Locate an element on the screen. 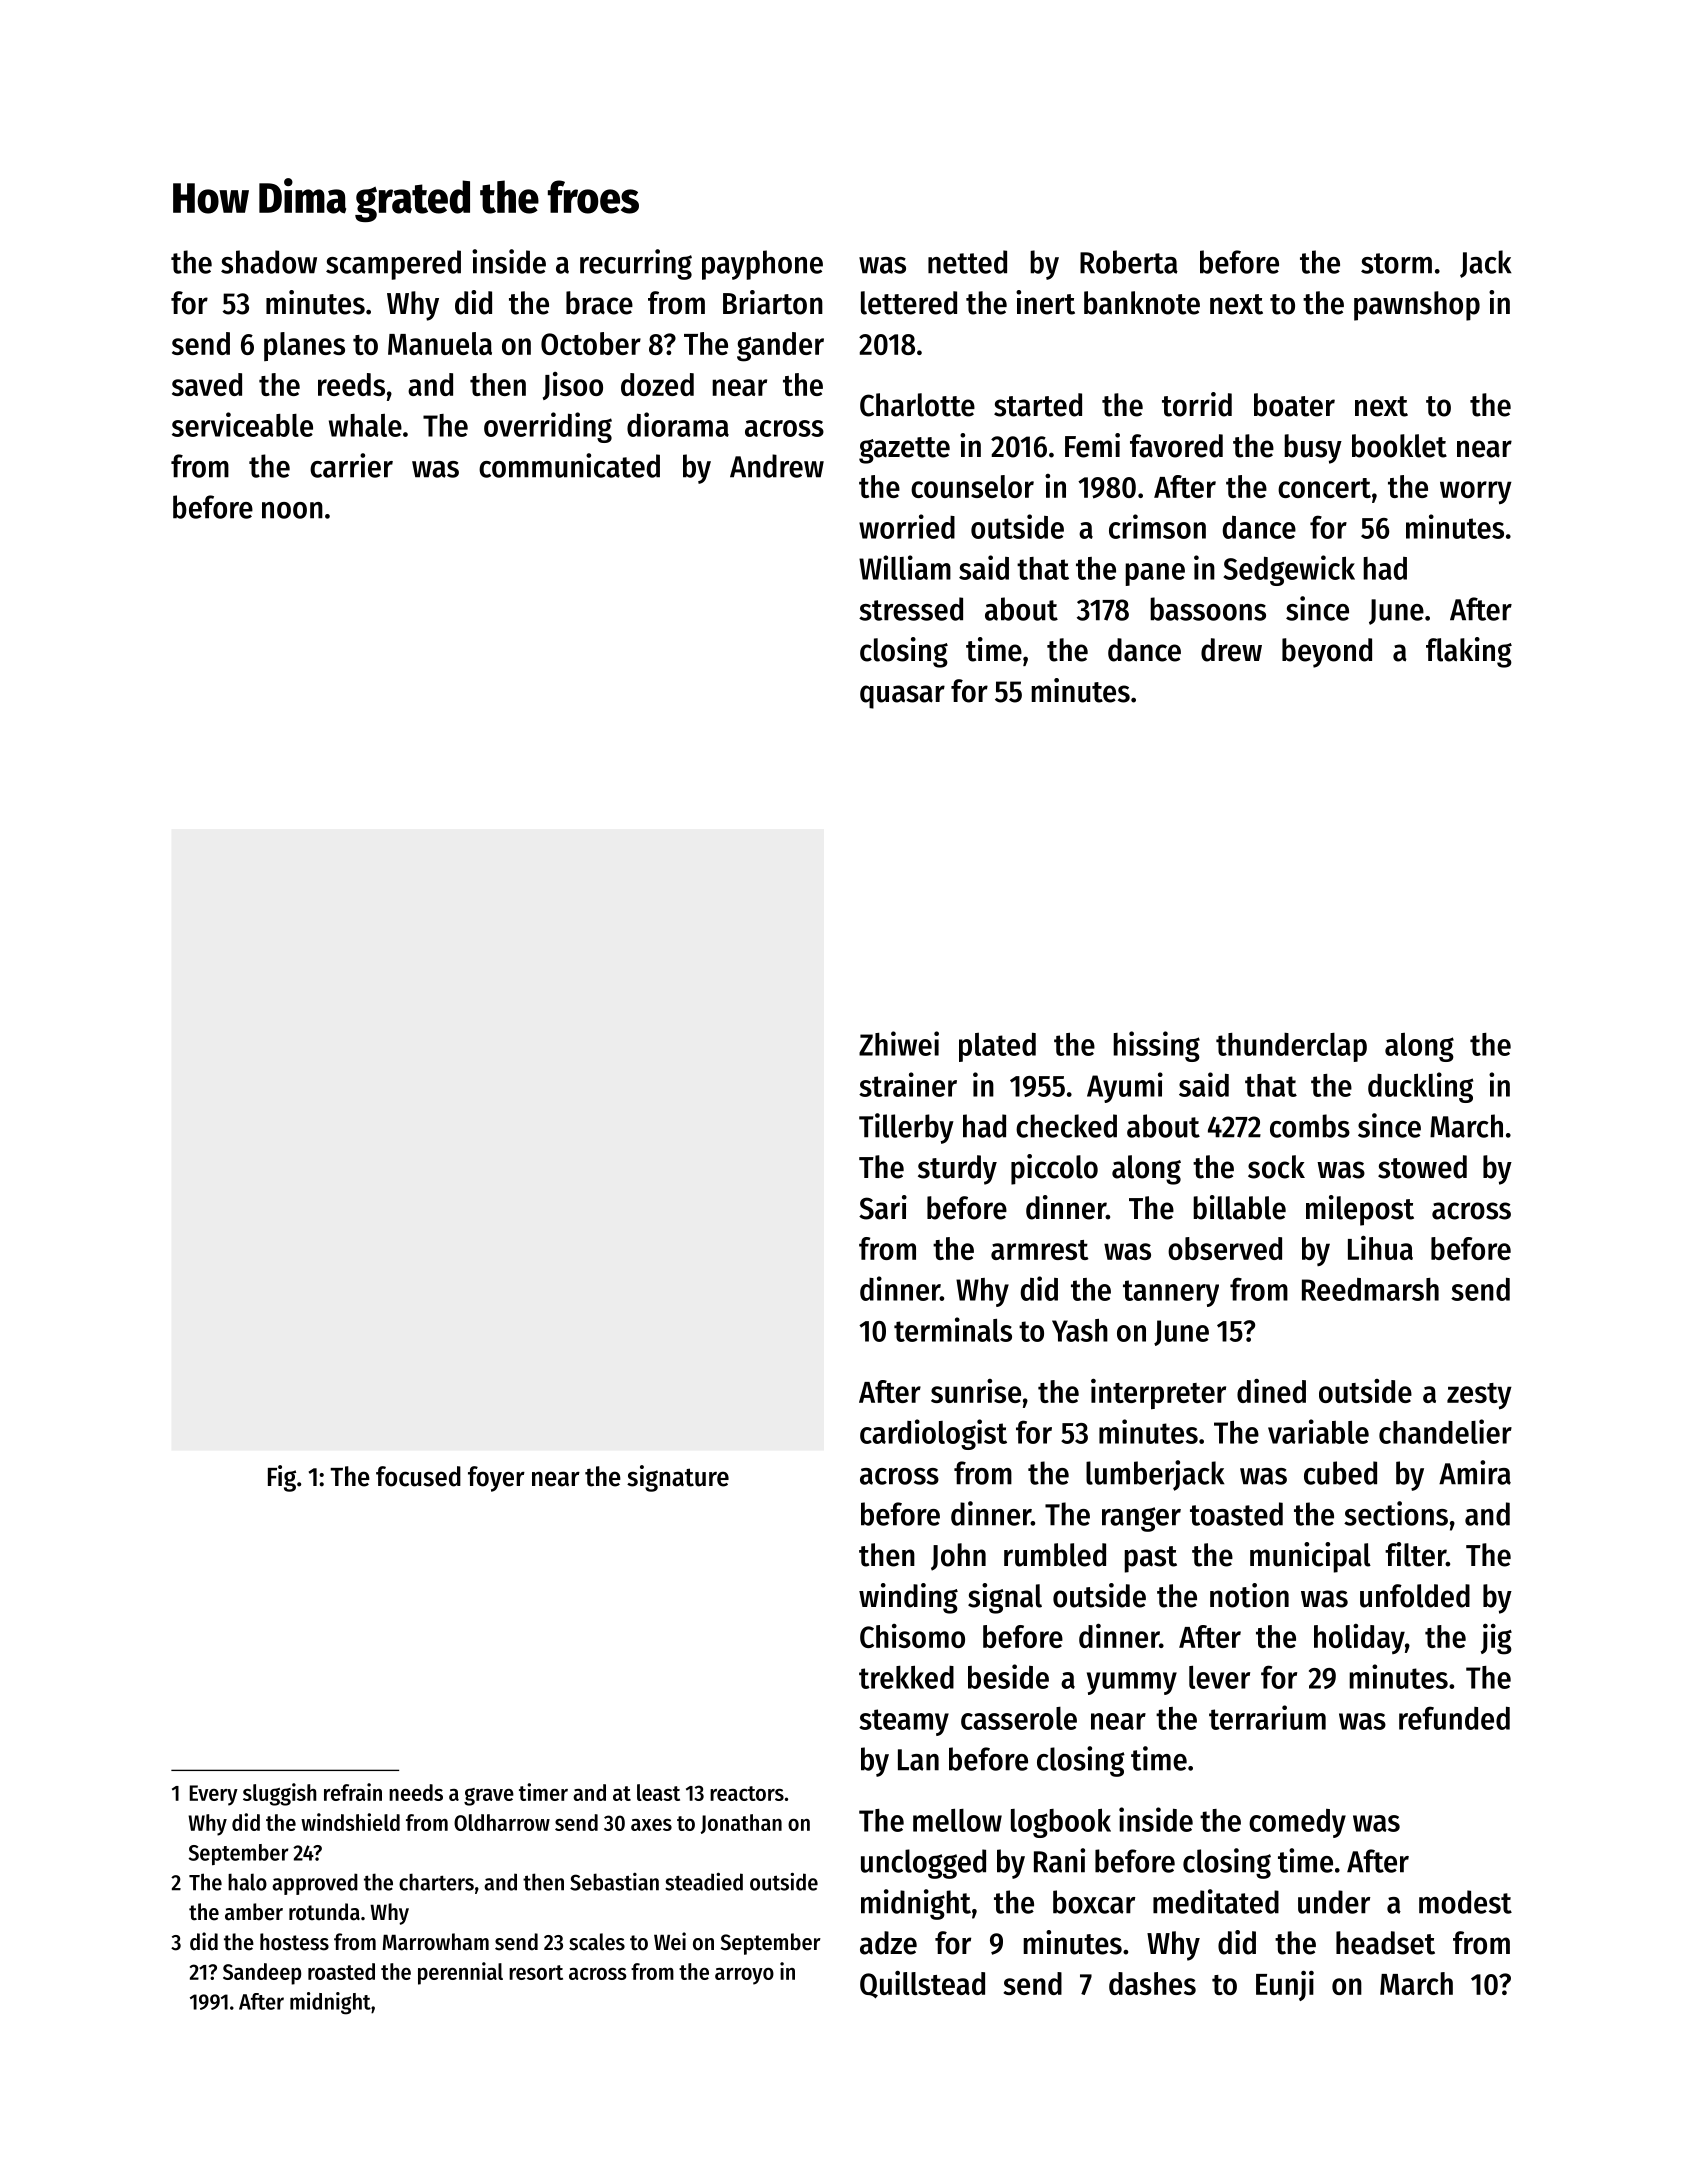 This screenshot has width=1683, height=2178. arroyo is located at coordinates (744, 1976).
